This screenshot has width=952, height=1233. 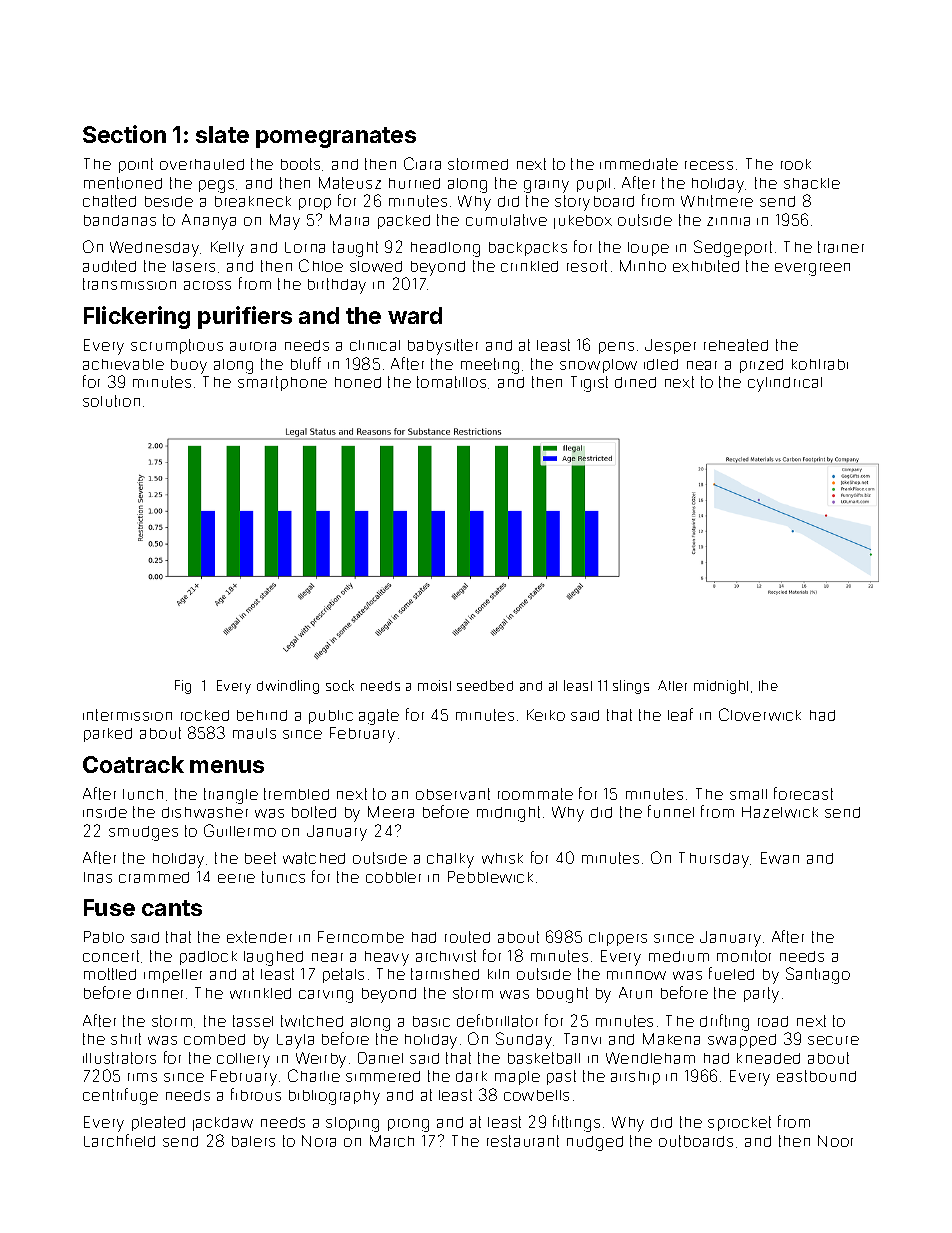 I want to click on roommate, so click(x=535, y=794).
